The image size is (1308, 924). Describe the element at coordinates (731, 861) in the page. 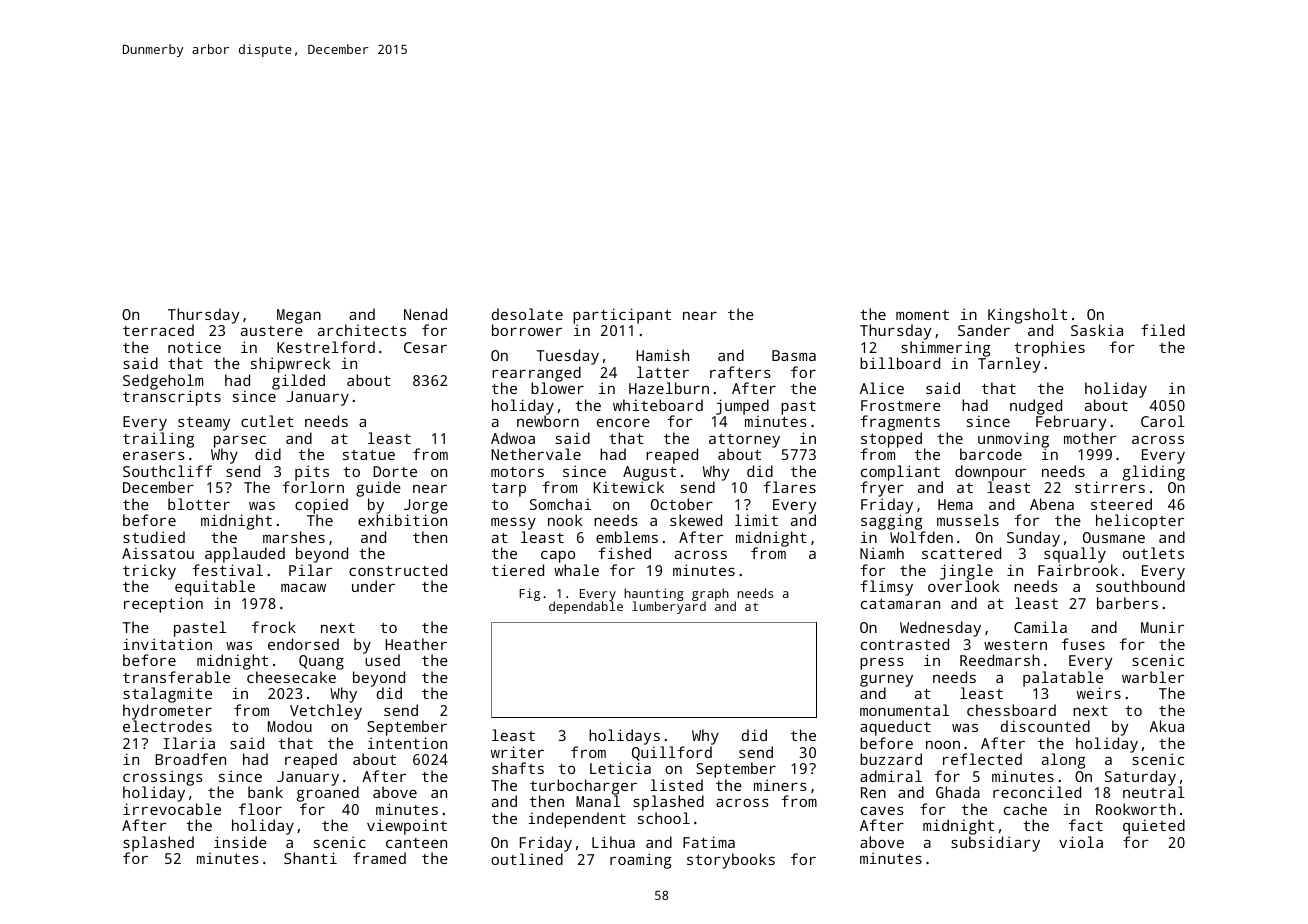

I see `storybooks` at that location.
